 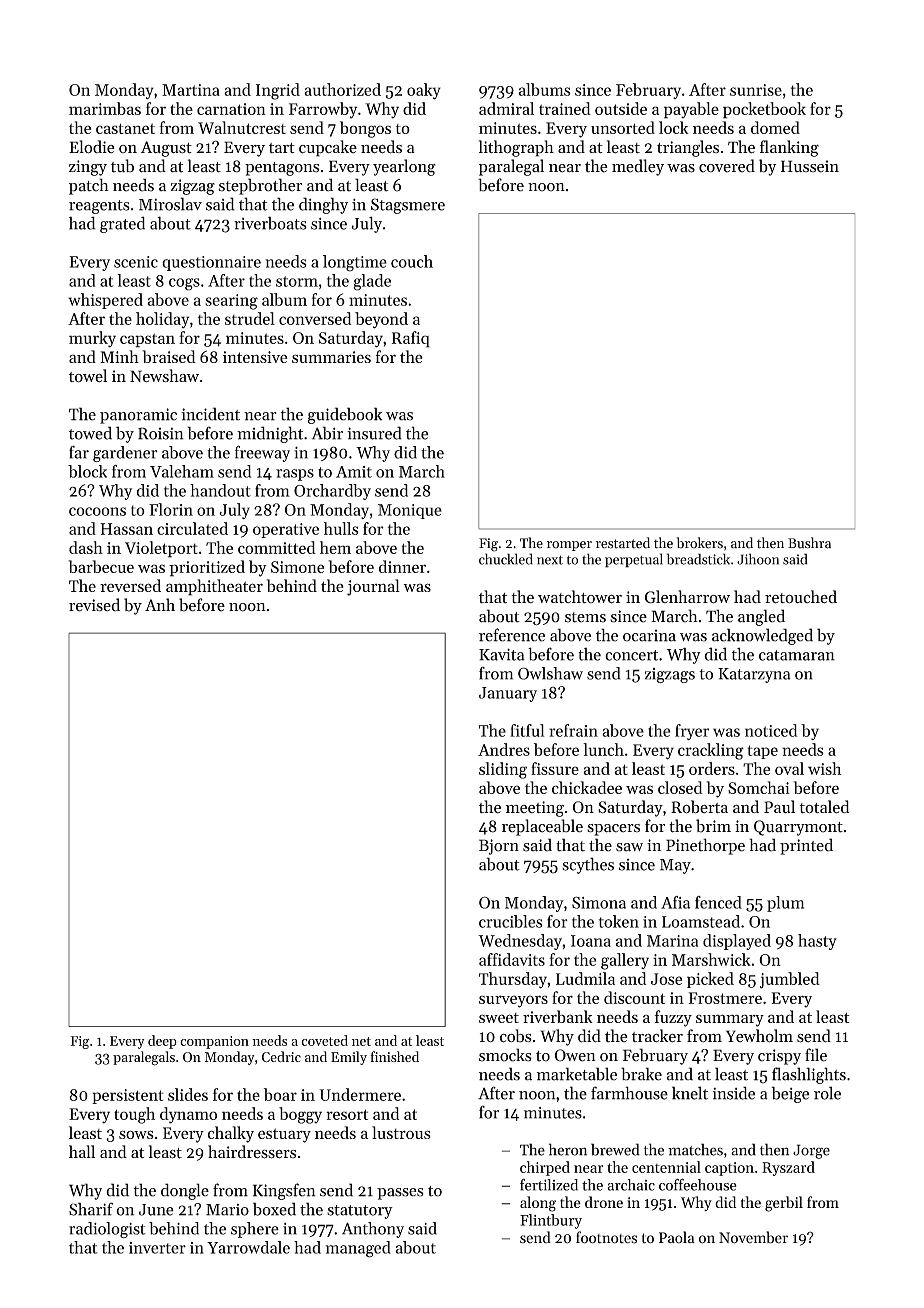 I want to click on marimbas, so click(x=105, y=108).
